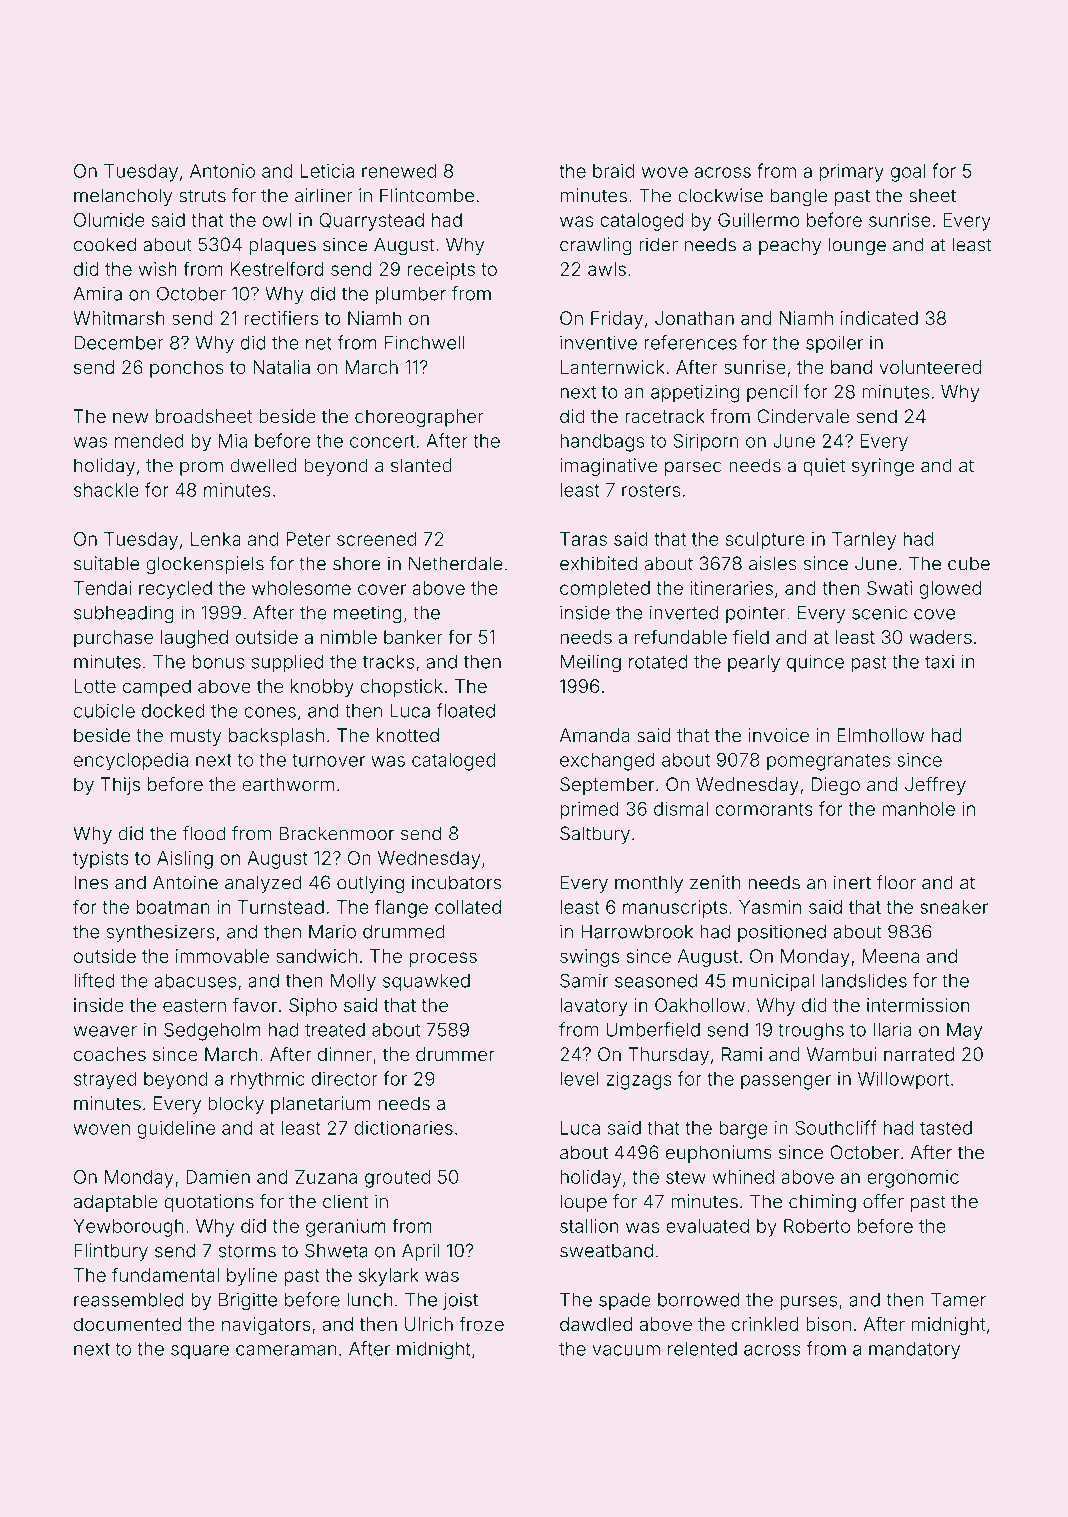 Image resolution: width=1068 pixels, height=1517 pixels. I want to click on offer, so click(883, 1201).
